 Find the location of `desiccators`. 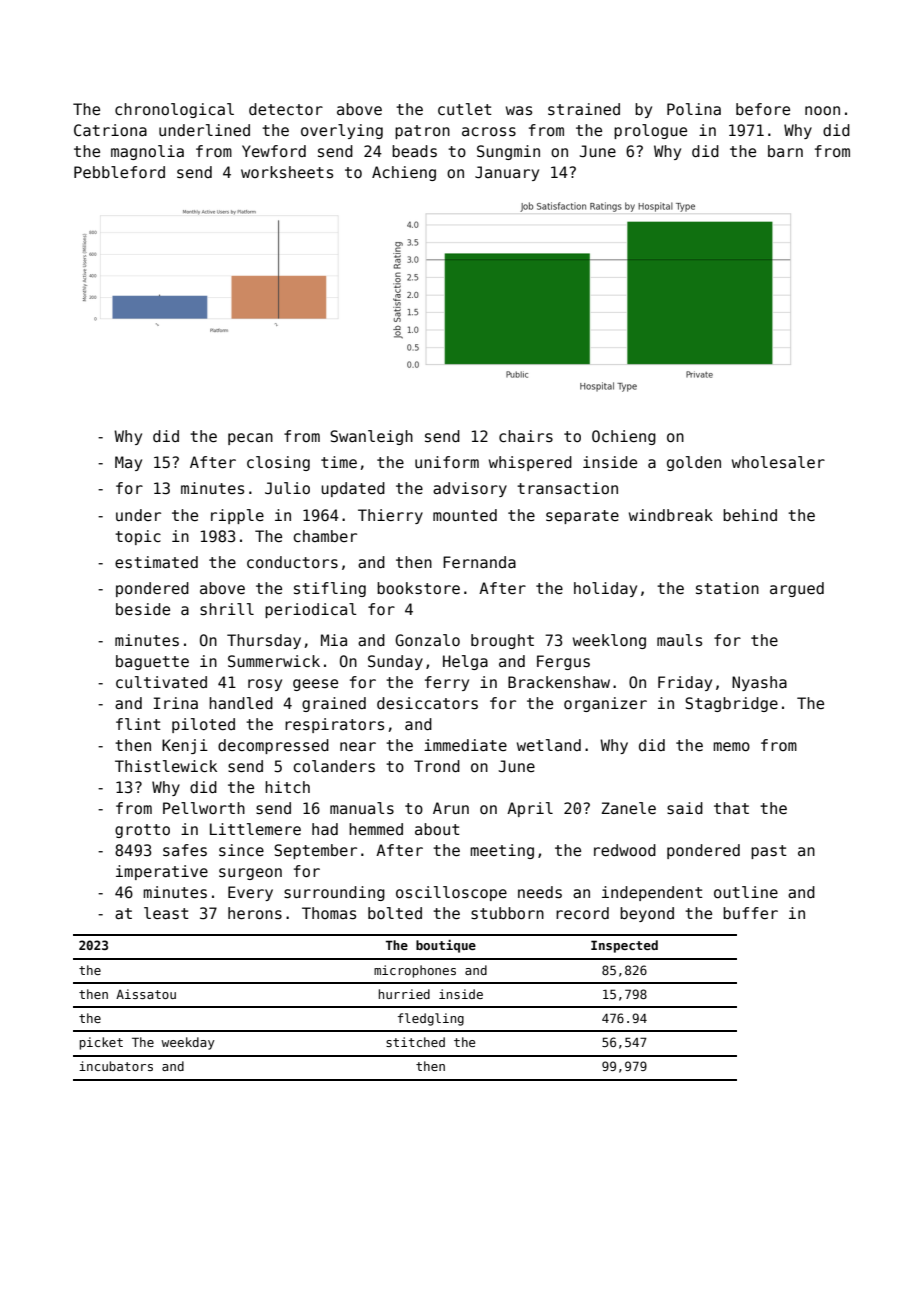

desiccators is located at coordinates (427, 703).
